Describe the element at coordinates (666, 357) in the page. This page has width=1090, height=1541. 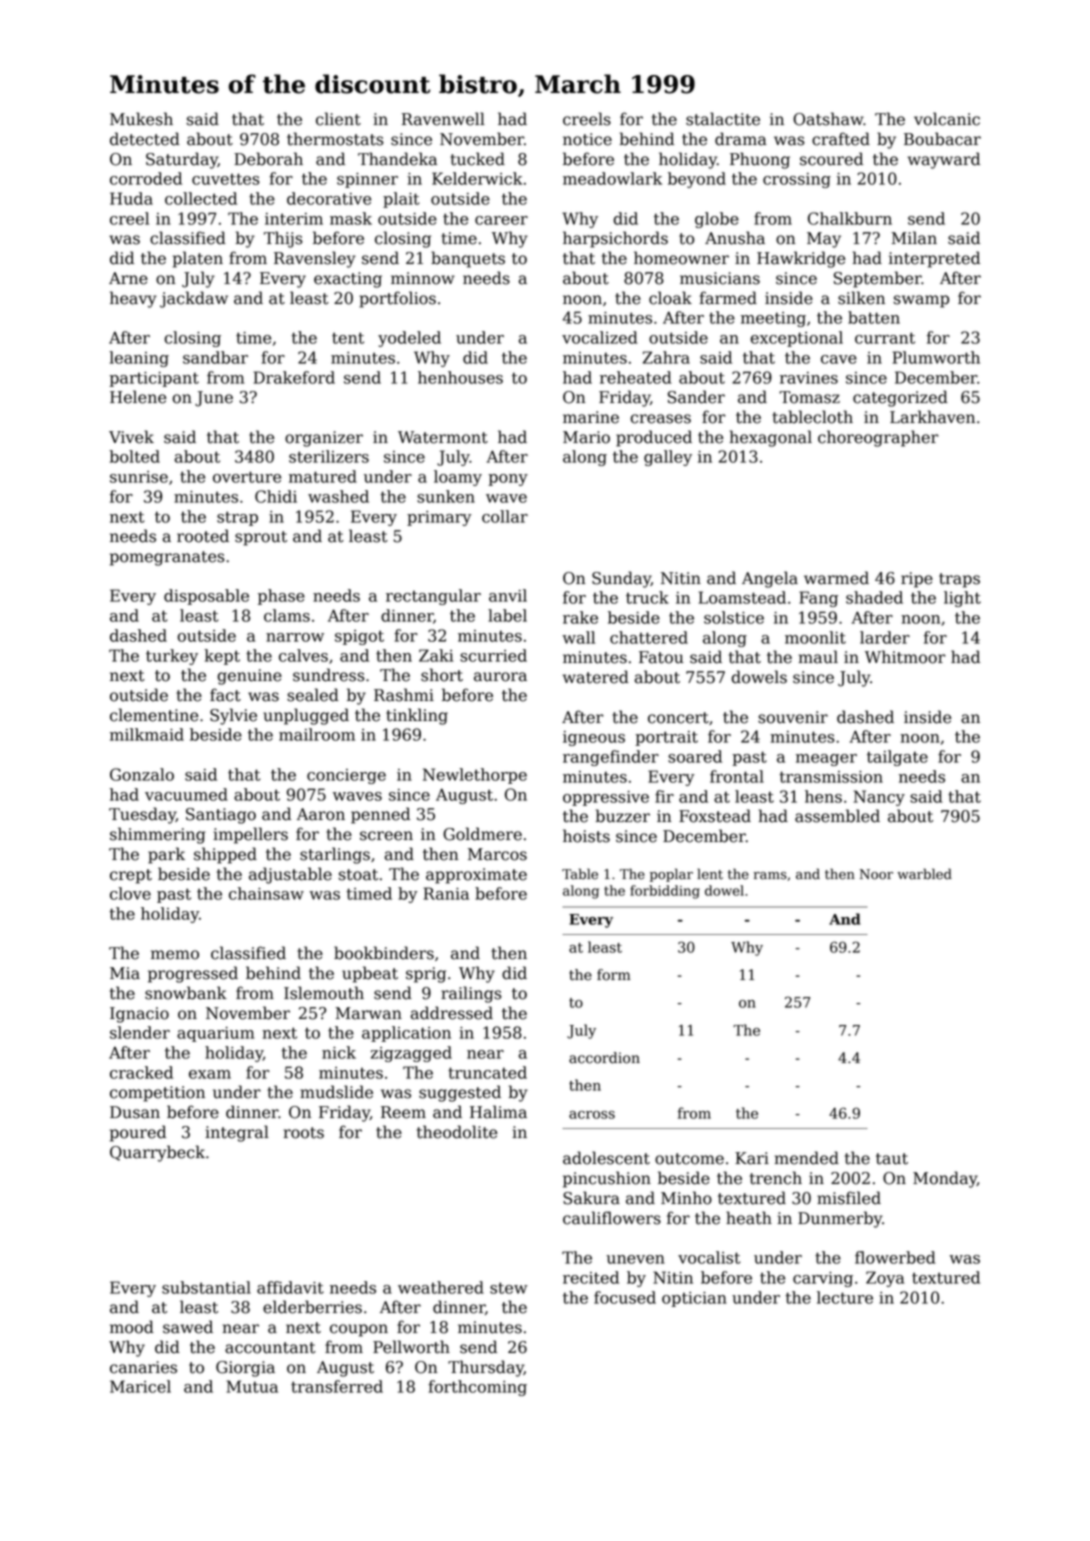
I see `Zahra` at that location.
